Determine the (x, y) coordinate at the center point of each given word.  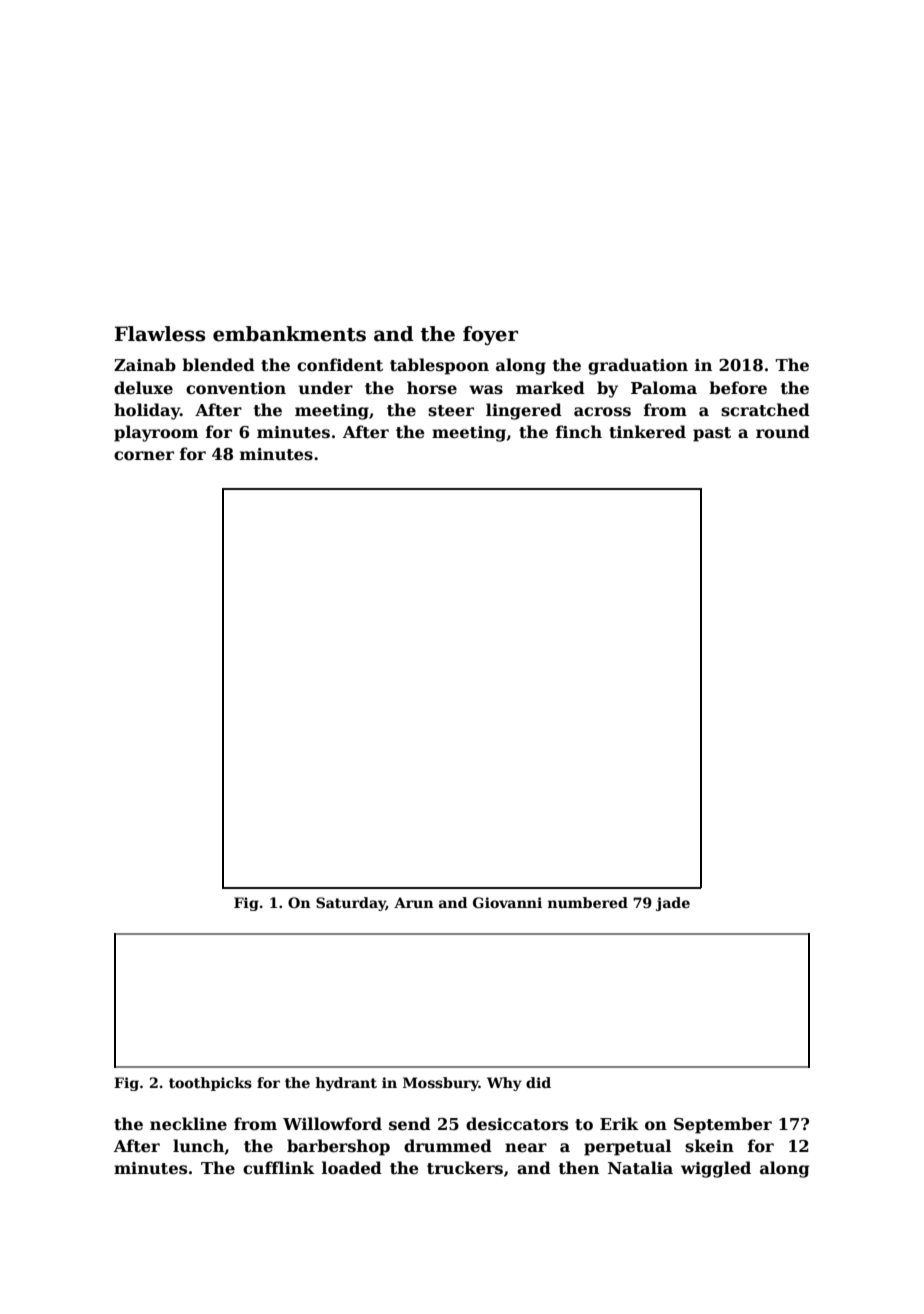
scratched (765, 410)
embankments (289, 334)
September (723, 1125)
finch (579, 432)
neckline (188, 1124)
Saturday (351, 904)
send (410, 1124)
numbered (588, 902)
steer (451, 411)
